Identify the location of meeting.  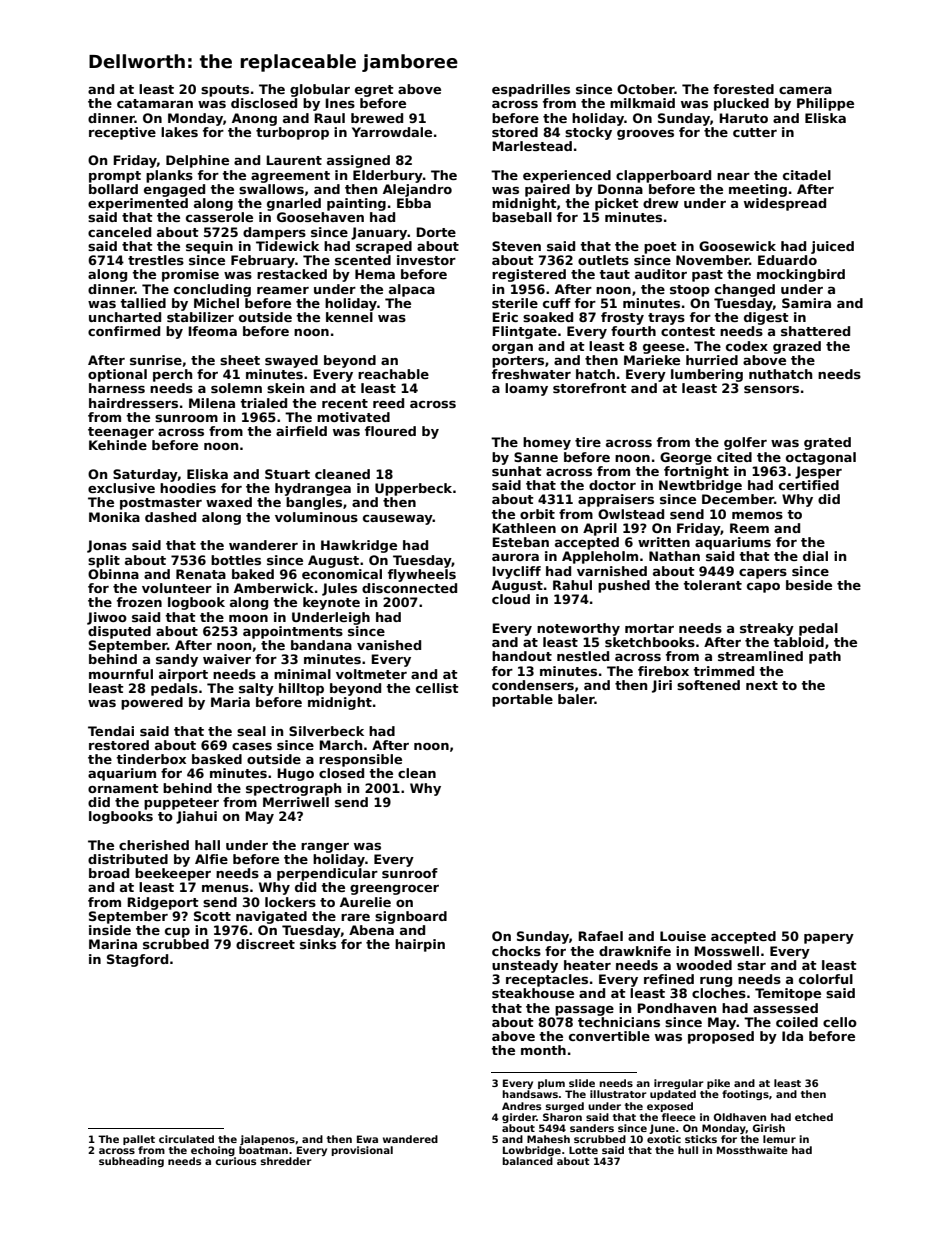
(758, 190).
